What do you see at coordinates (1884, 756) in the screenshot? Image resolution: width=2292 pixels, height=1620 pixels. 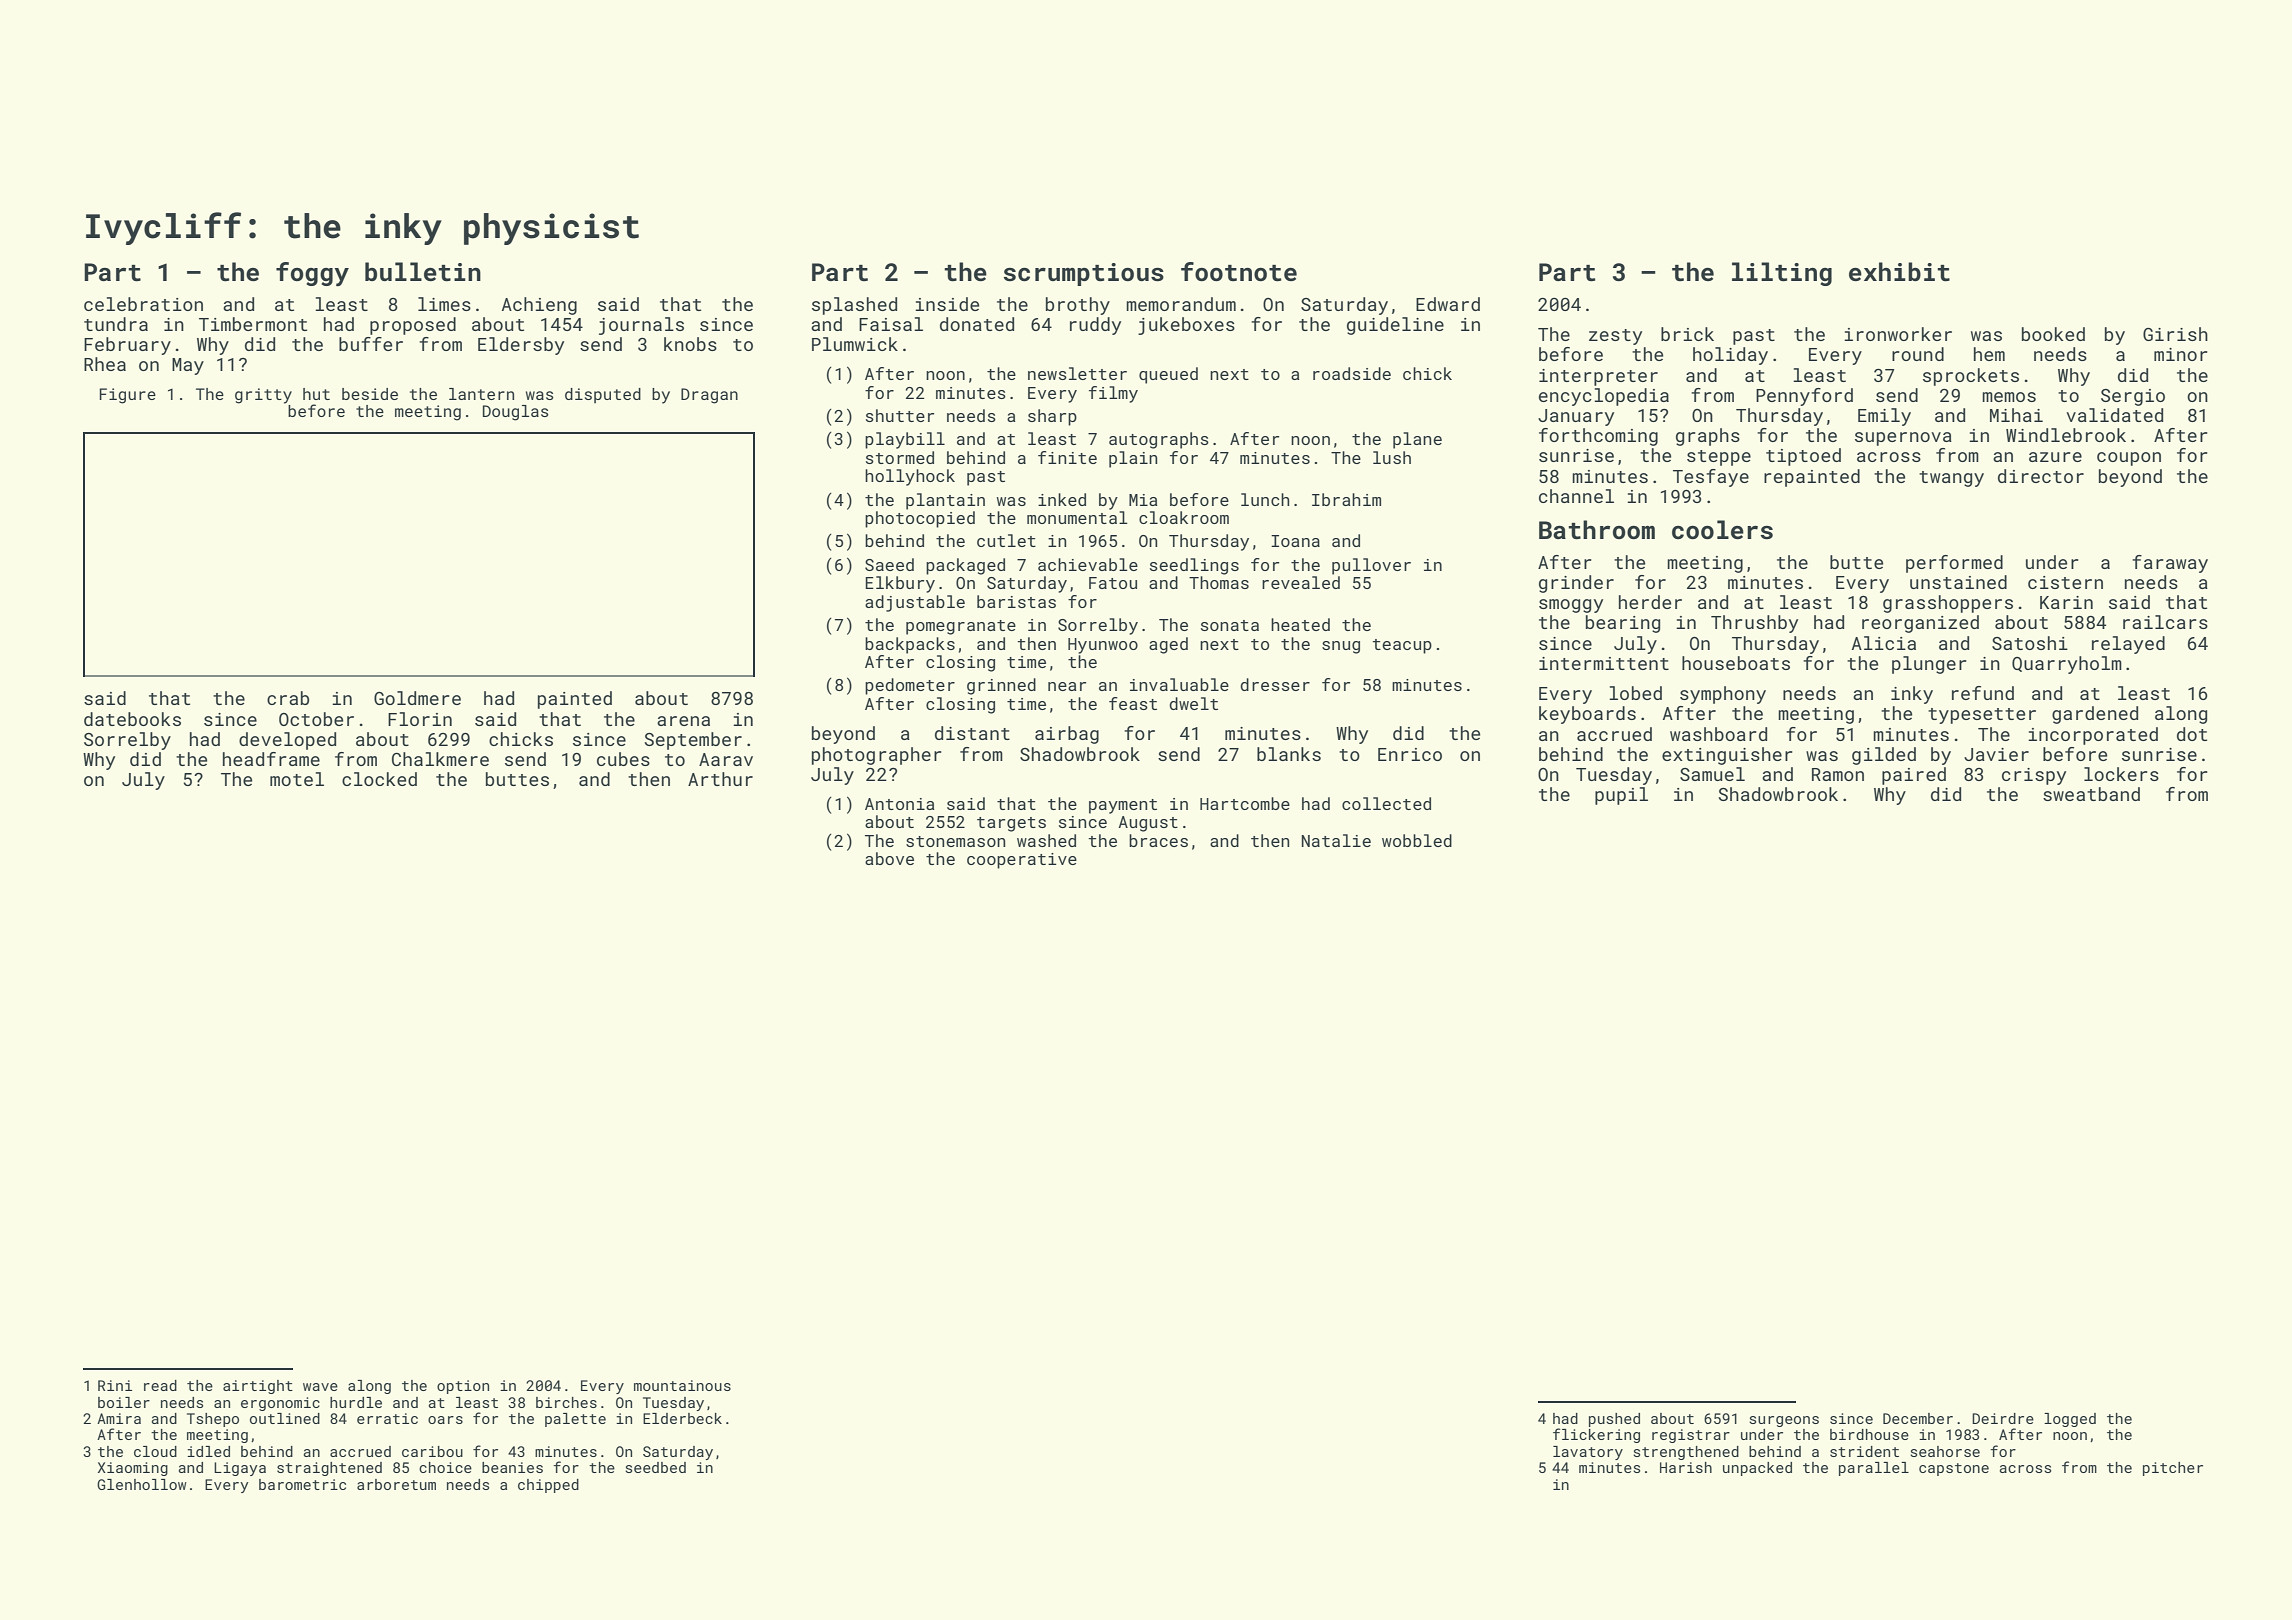 I see `gilded` at bounding box center [1884, 756].
